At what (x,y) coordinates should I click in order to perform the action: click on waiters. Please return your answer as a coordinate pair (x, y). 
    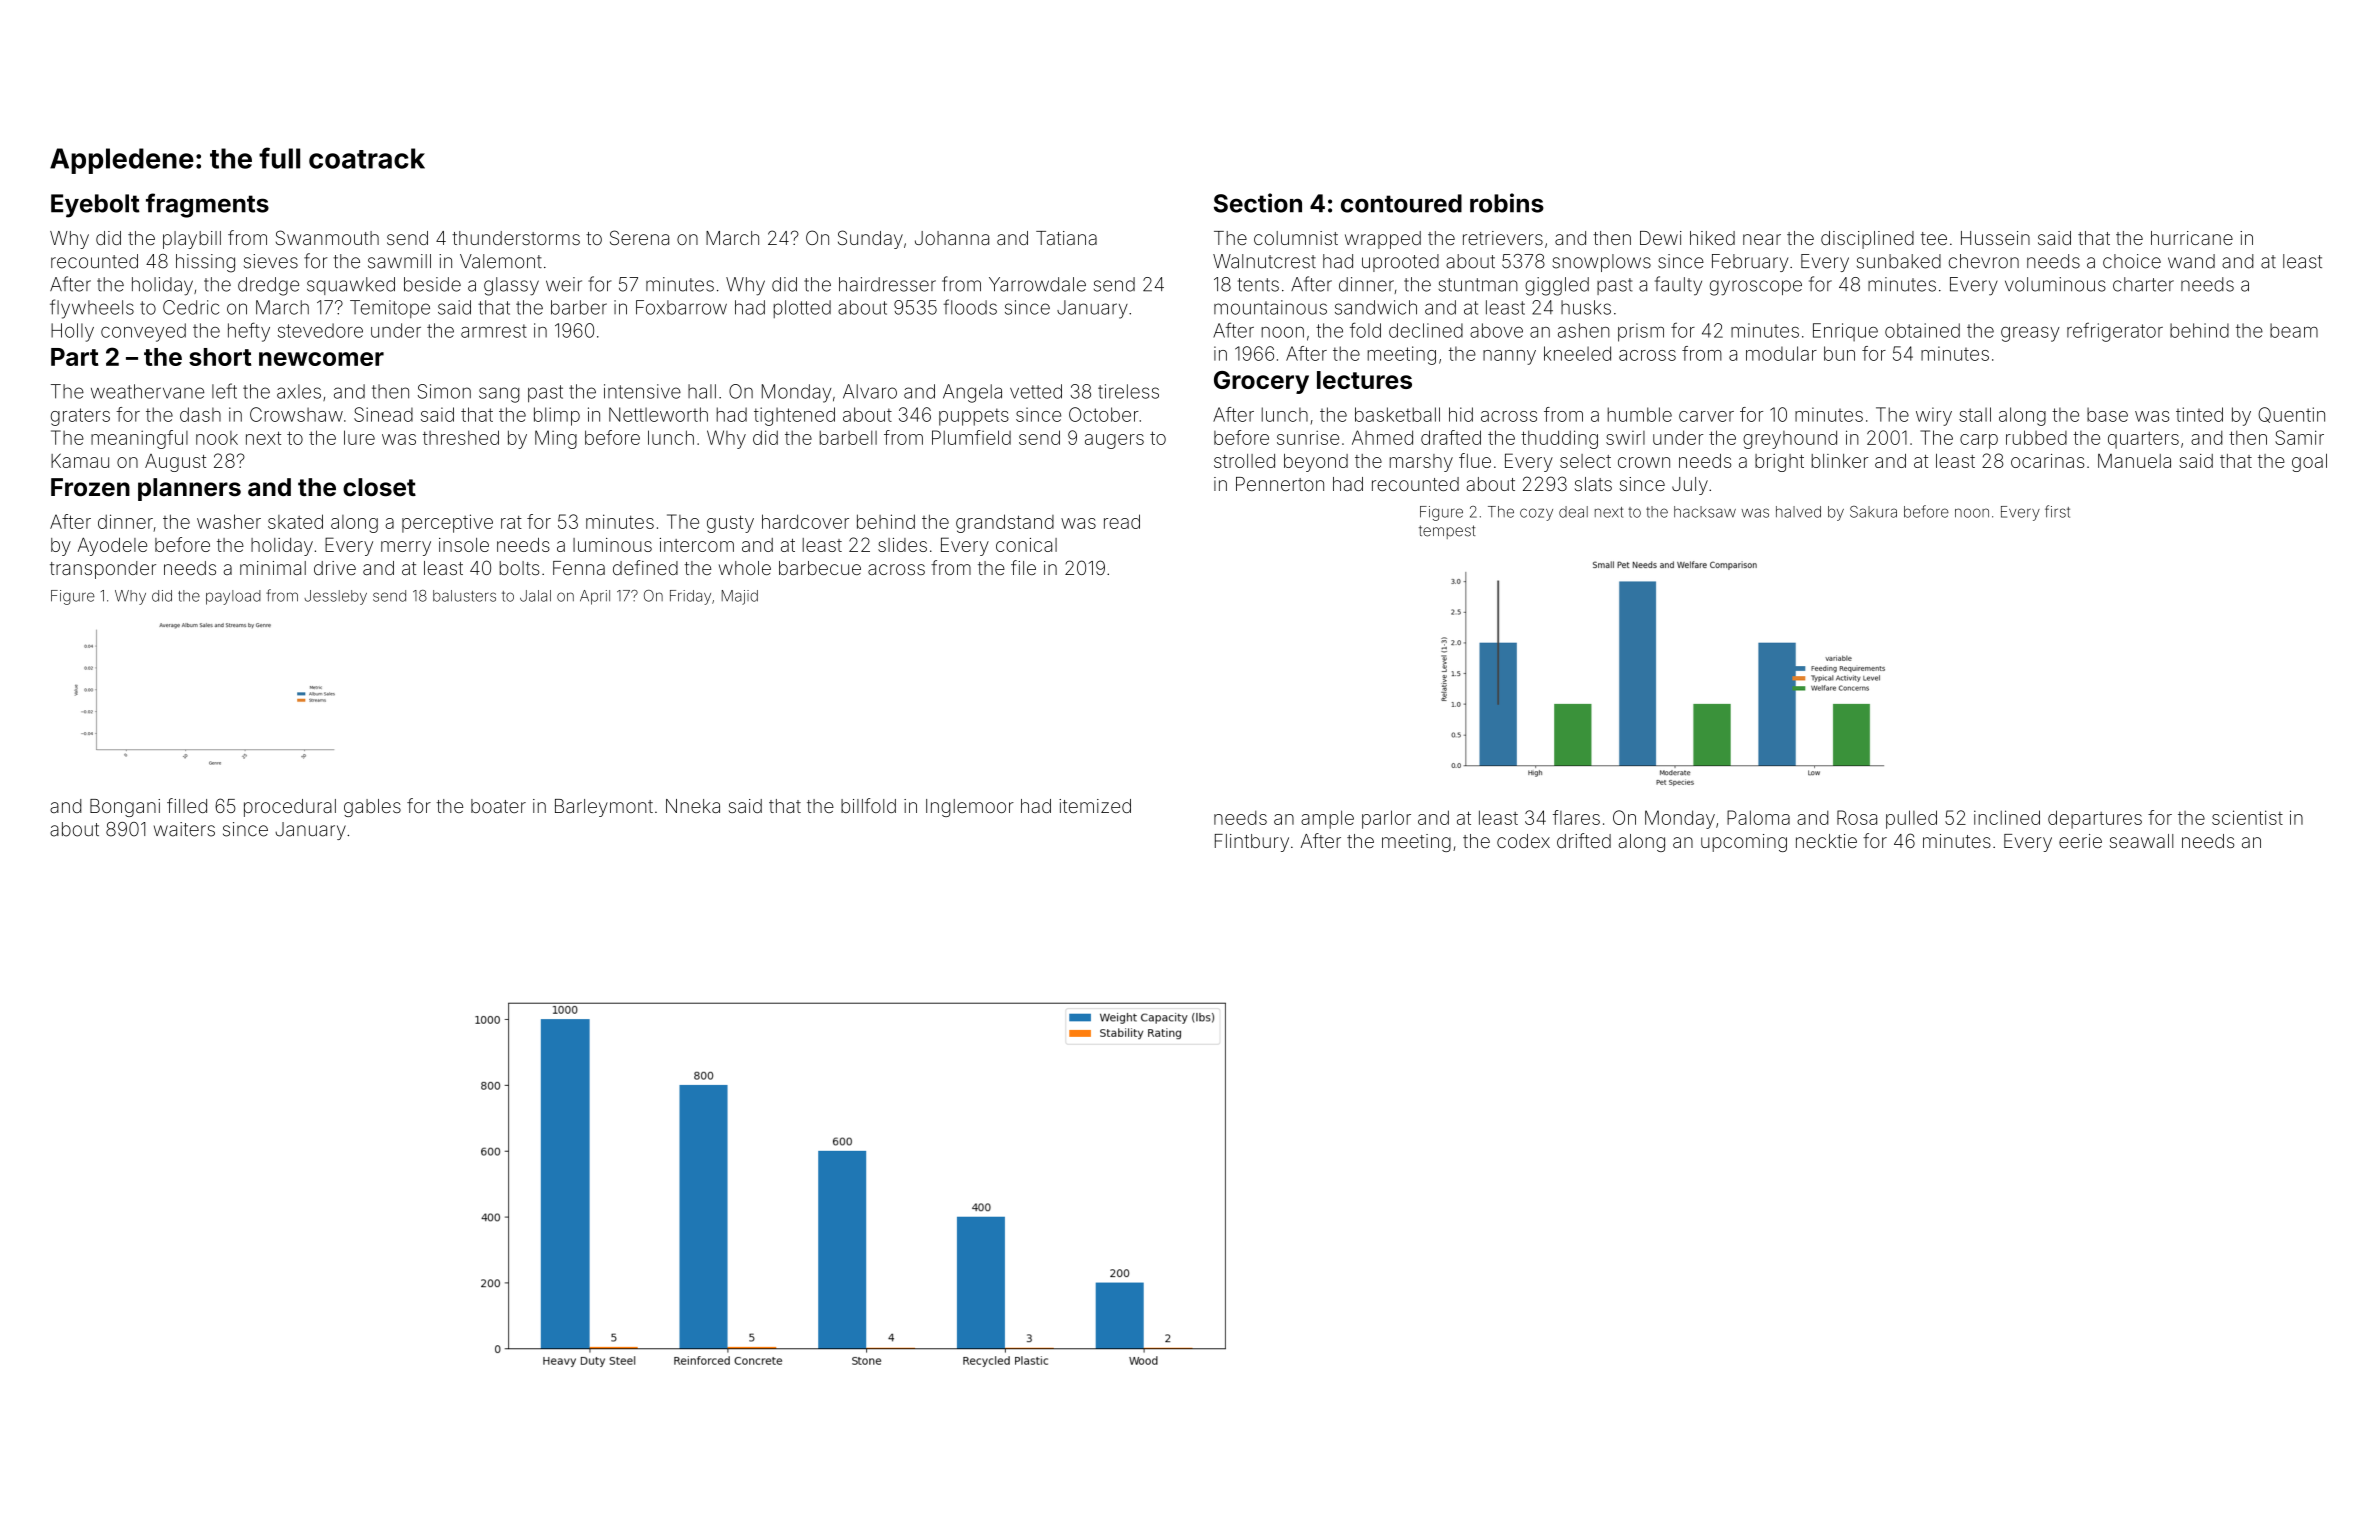
    Looking at the image, I should click on (184, 829).
